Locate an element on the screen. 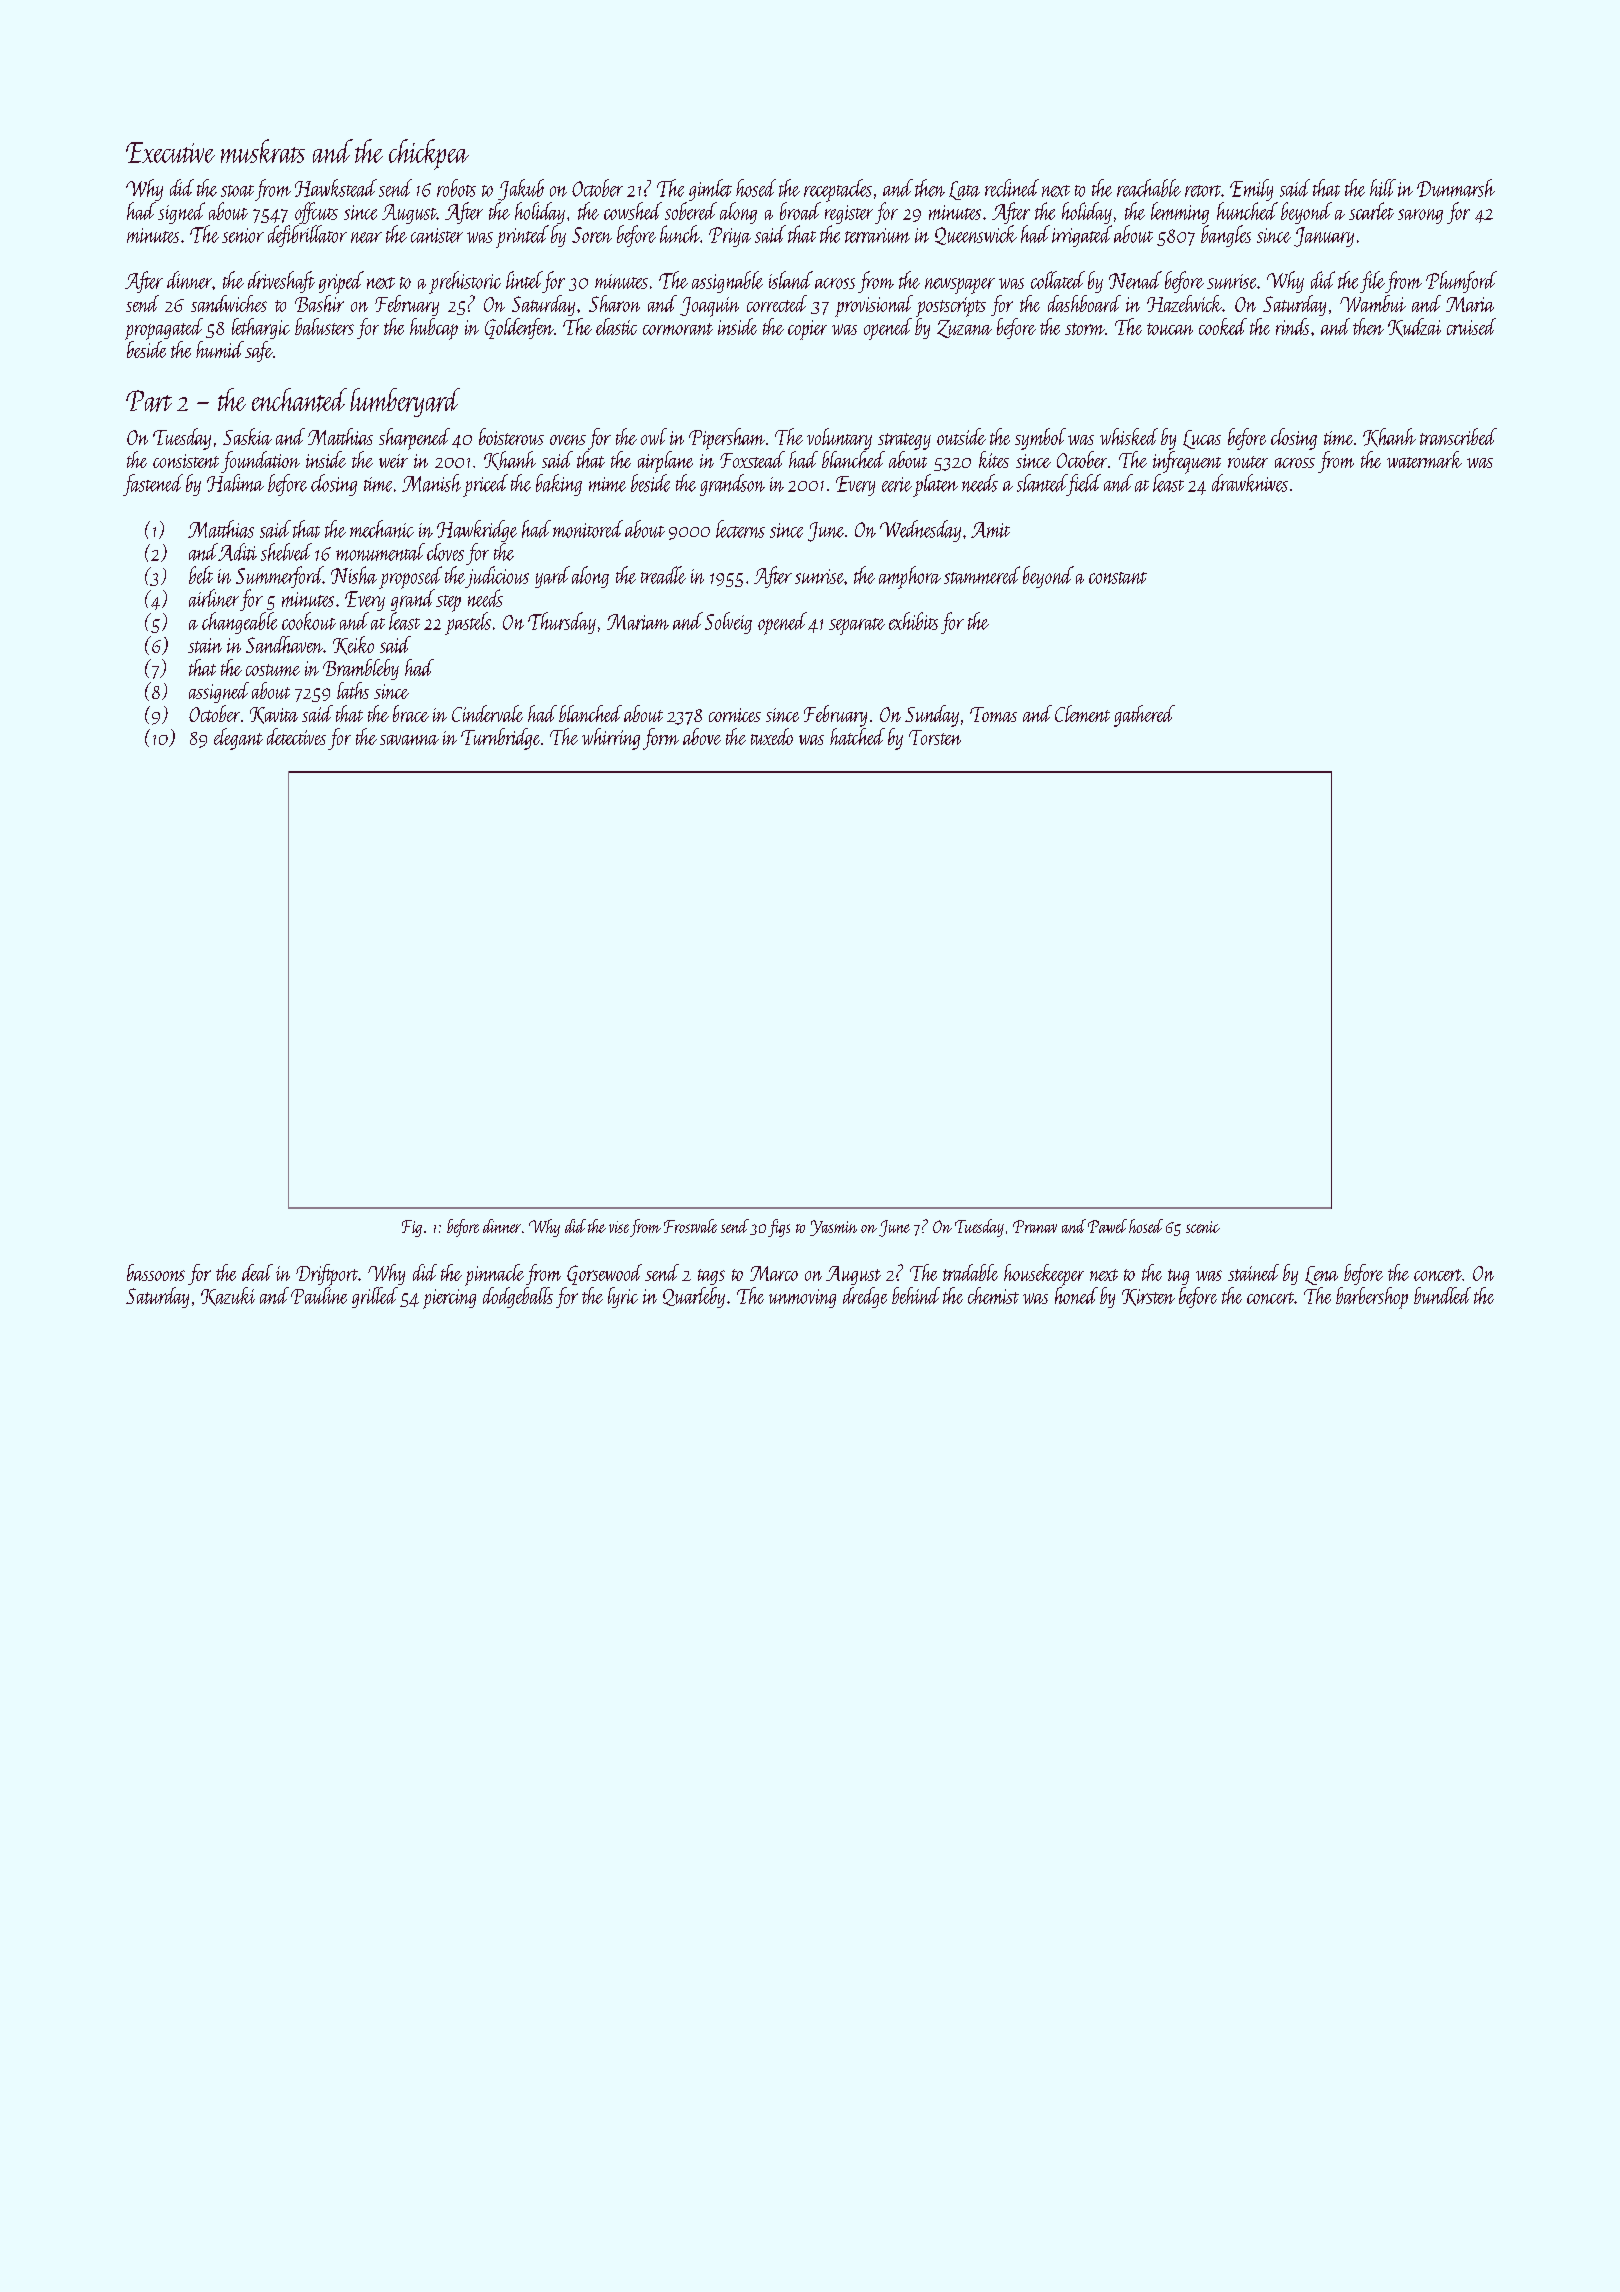 The height and width of the screenshot is (2292, 1620). scenic is located at coordinates (1203, 1227).
